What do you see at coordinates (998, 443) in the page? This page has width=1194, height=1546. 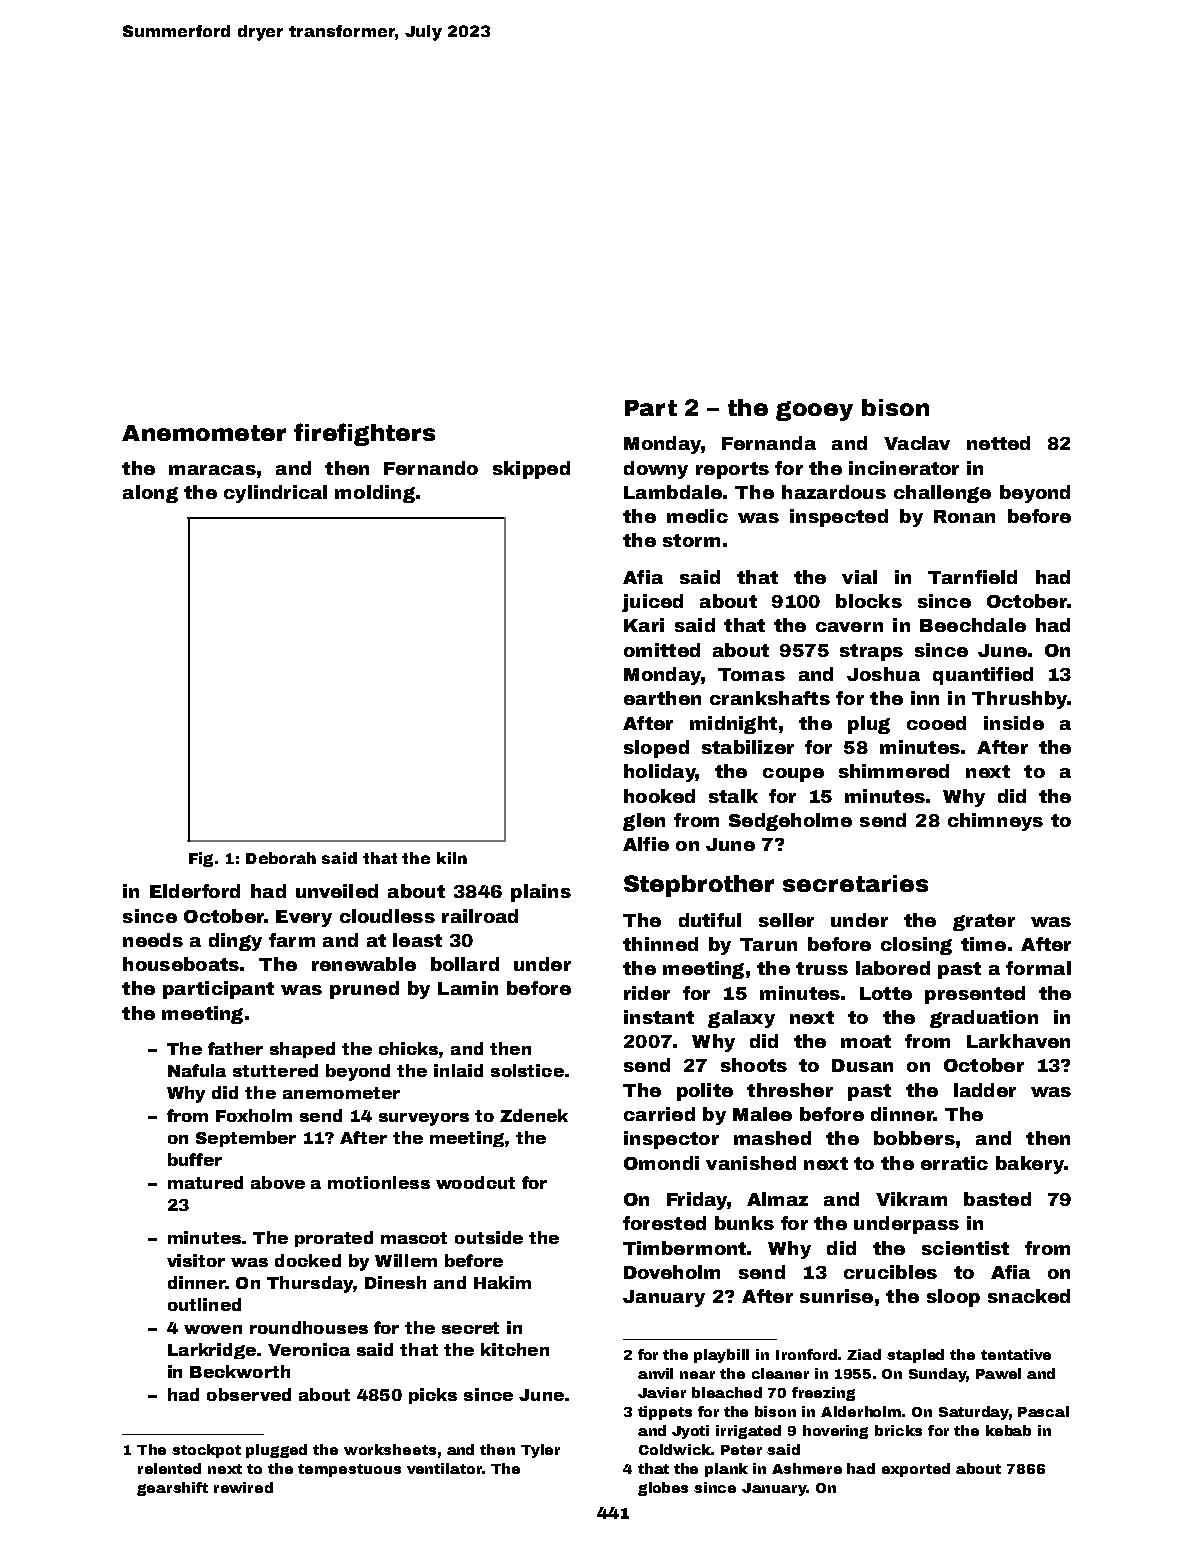 I see `netted` at bounding box center [998, 443].
